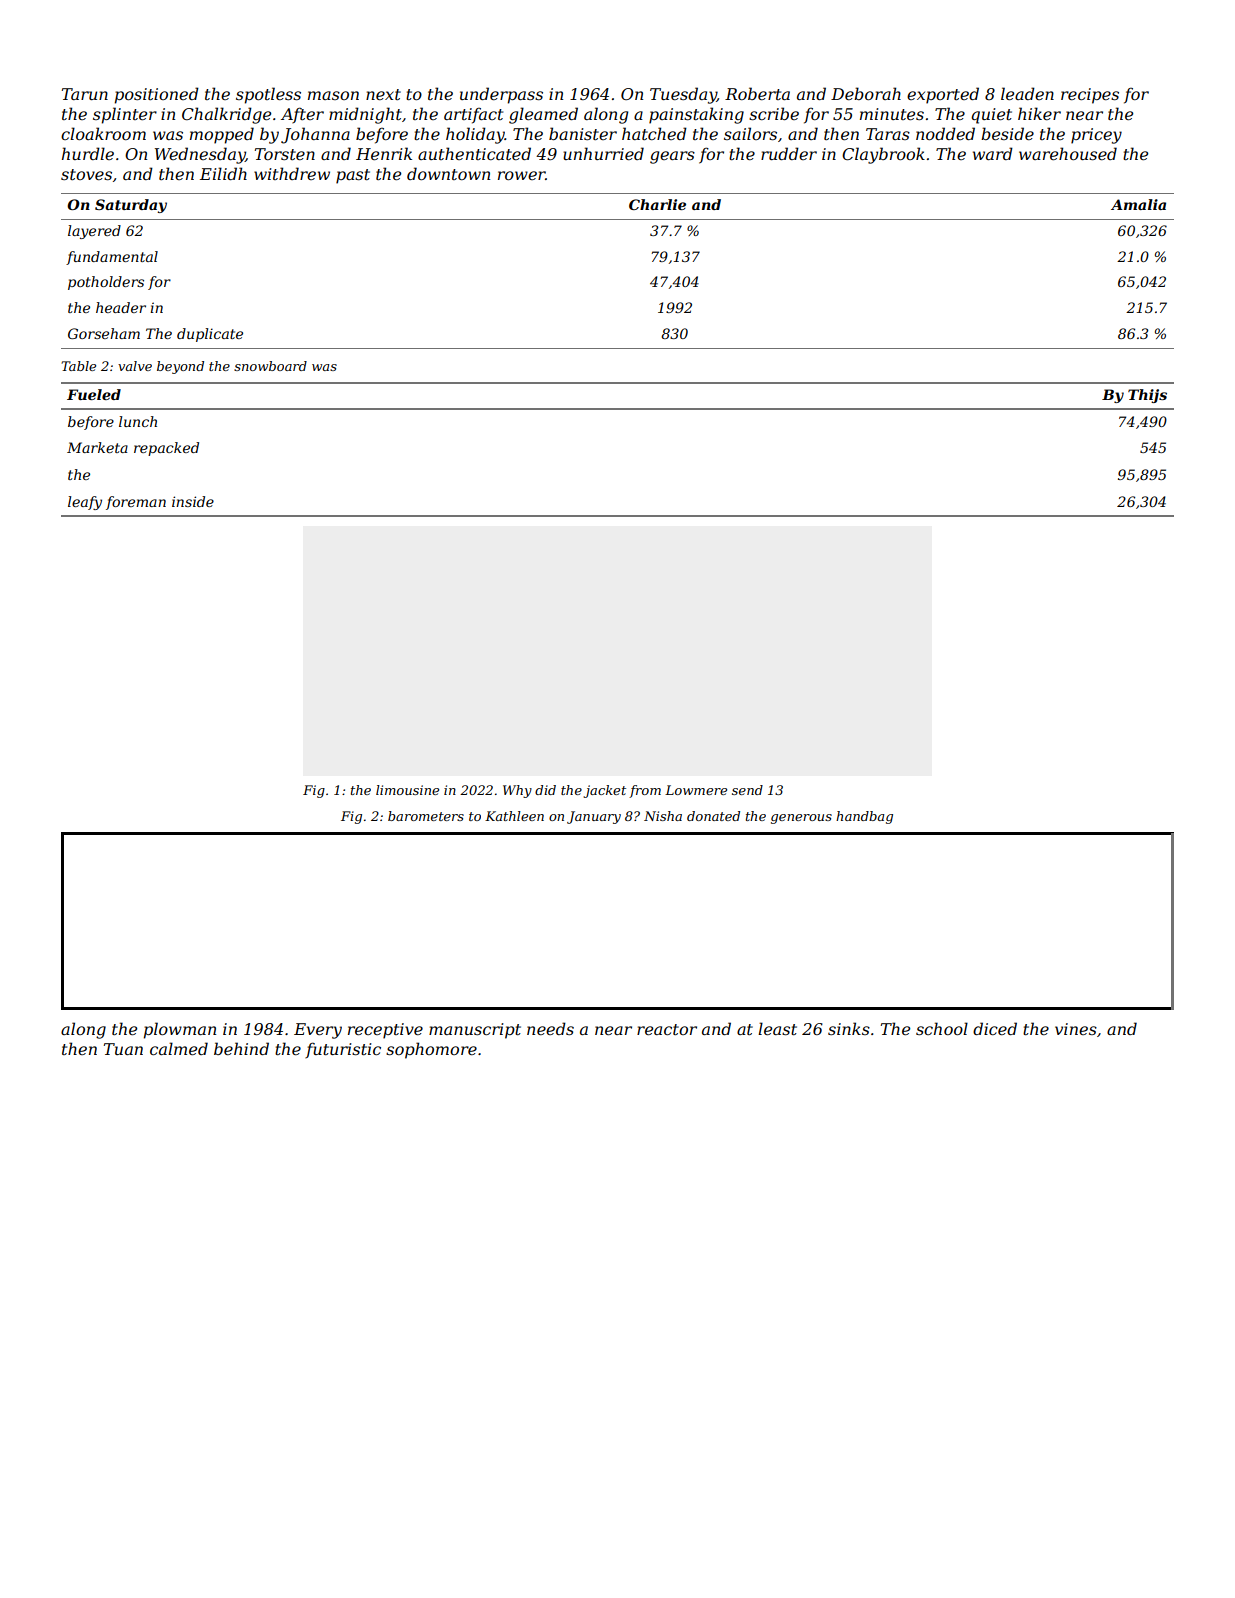 The width and height of the document is (1235, 1598). Describe the element at coordinates (864, 817) in the document. I see `handbag` at that location.
